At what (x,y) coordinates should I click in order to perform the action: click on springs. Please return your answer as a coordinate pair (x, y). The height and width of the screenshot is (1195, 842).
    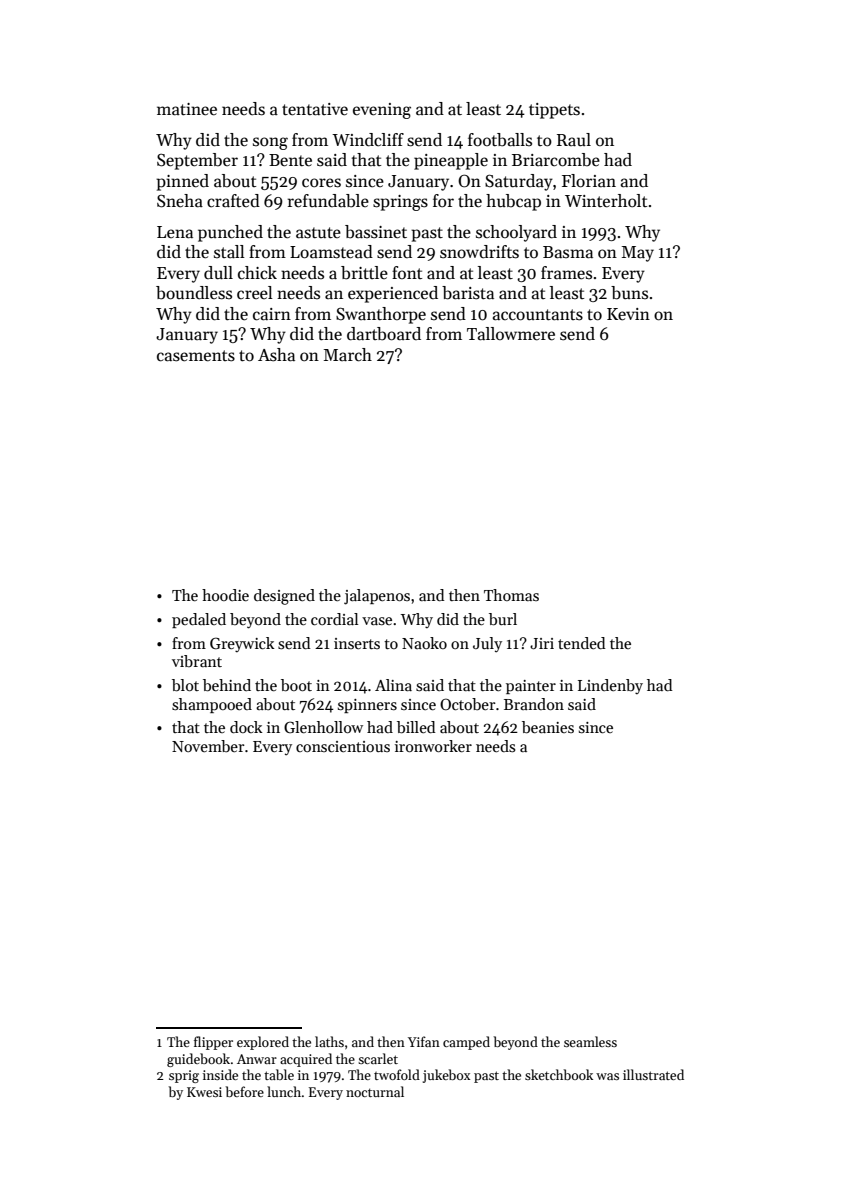
    Looking at the image, I should click on (400, 203).
